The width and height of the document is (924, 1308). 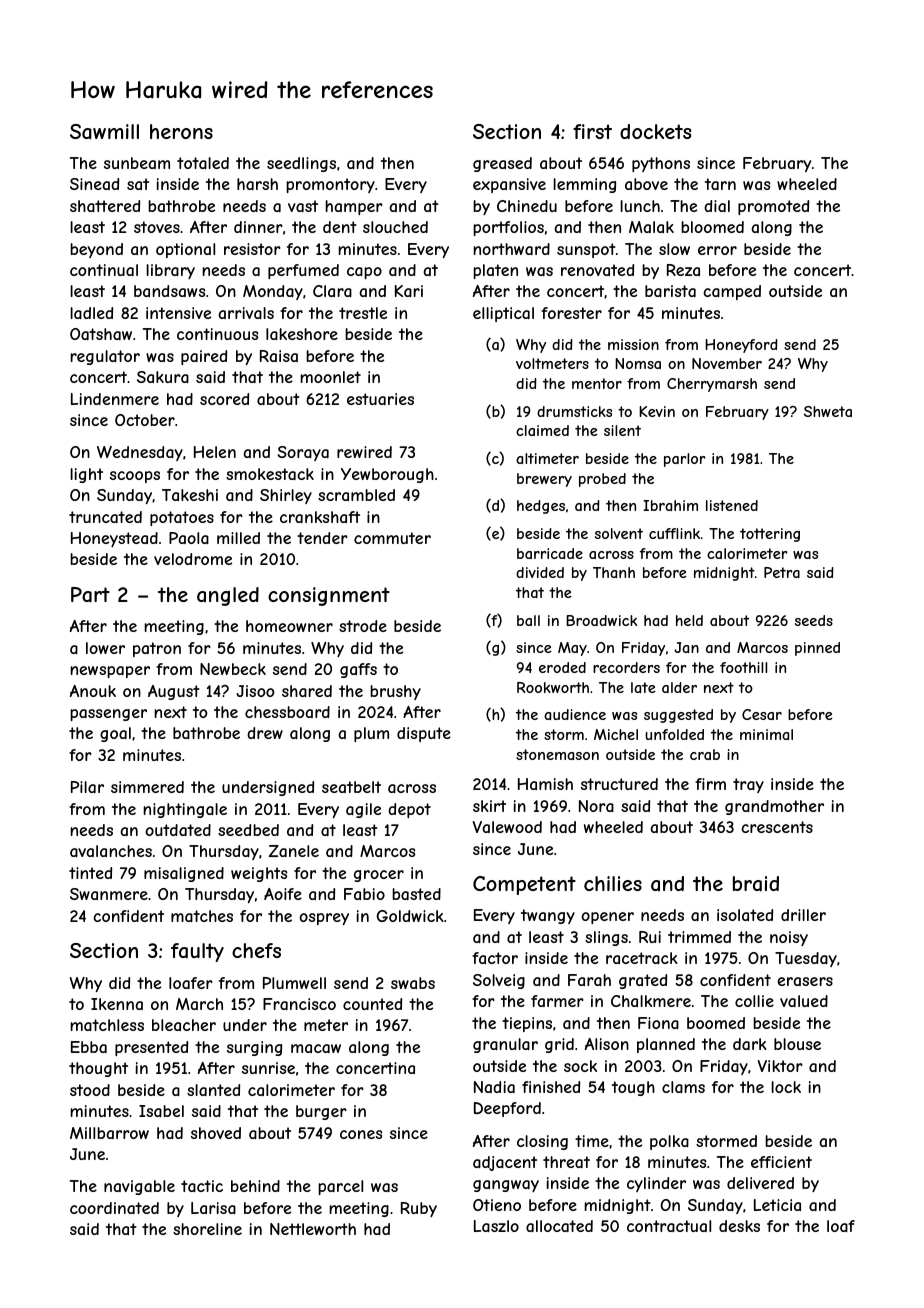 I want to click on dockets, so click(x=655, y=131).
